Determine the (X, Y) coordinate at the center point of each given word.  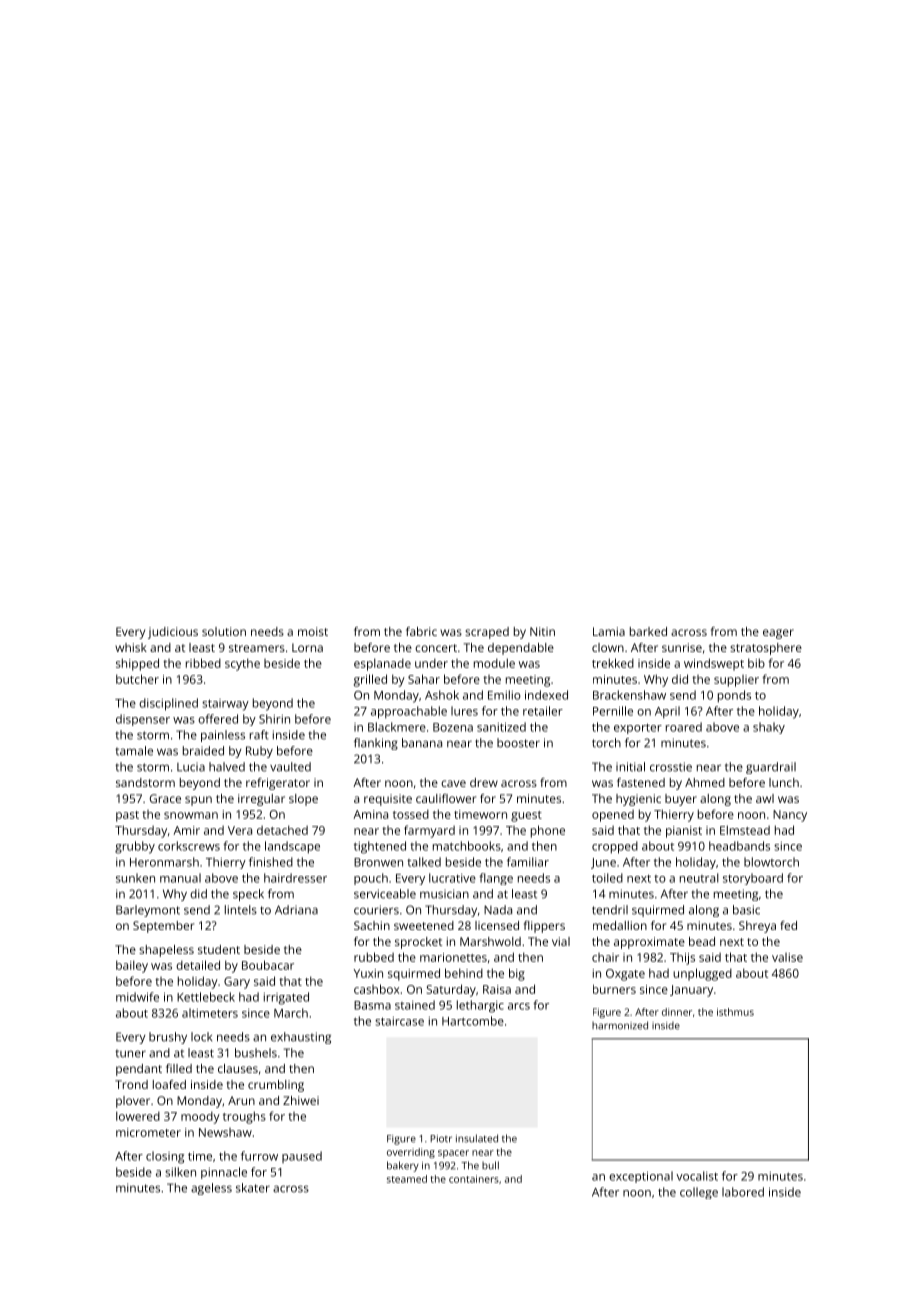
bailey (132, 966)
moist (313, 631)
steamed (407, 1179)
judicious (173, 633)
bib (756, 663)
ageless (211, 1189)
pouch (371, 879)
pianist (684, 832)
